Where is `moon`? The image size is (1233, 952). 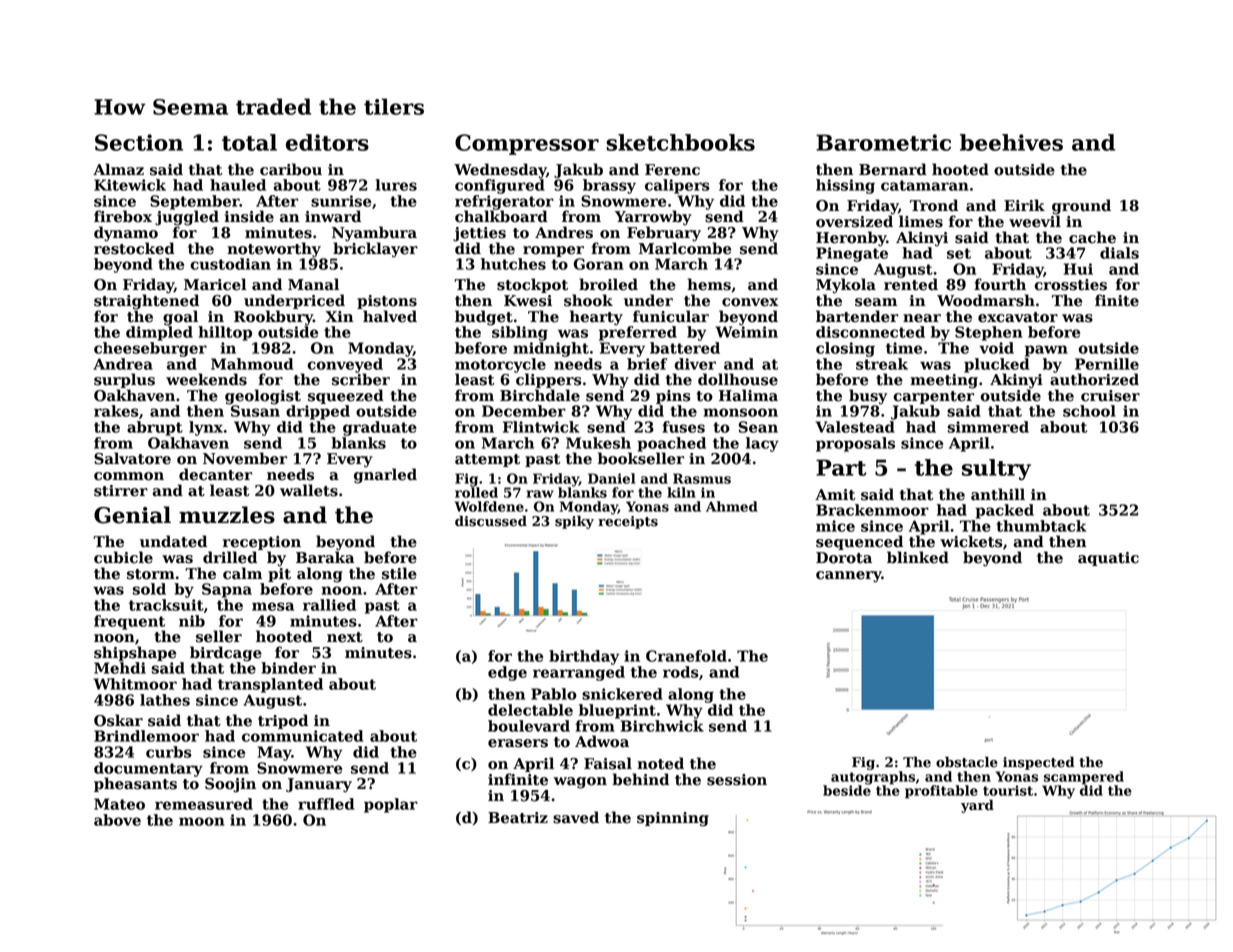 moon is located at coordinates (201, 821).
